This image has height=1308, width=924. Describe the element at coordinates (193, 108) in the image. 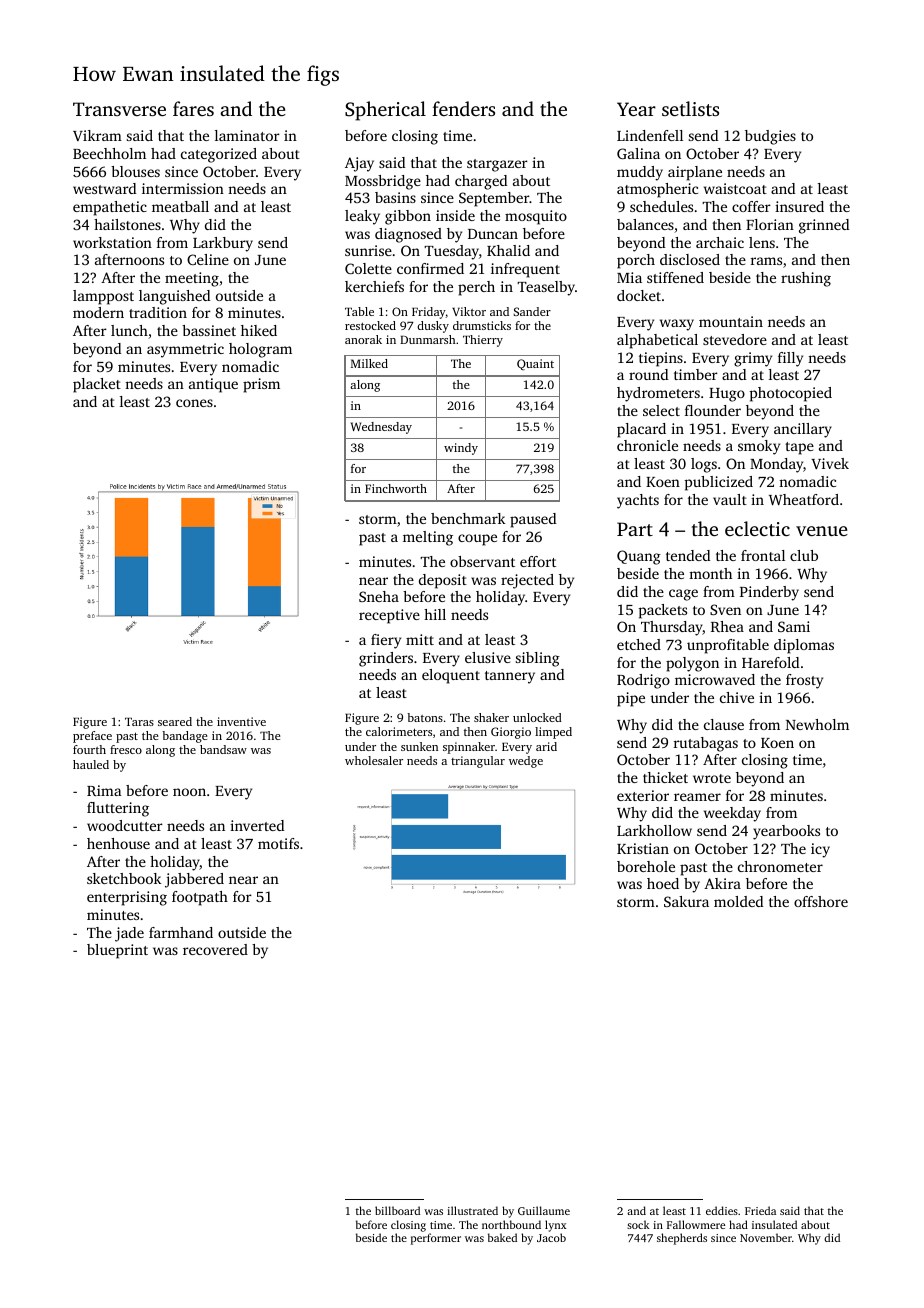

I see `fares` at that location.
